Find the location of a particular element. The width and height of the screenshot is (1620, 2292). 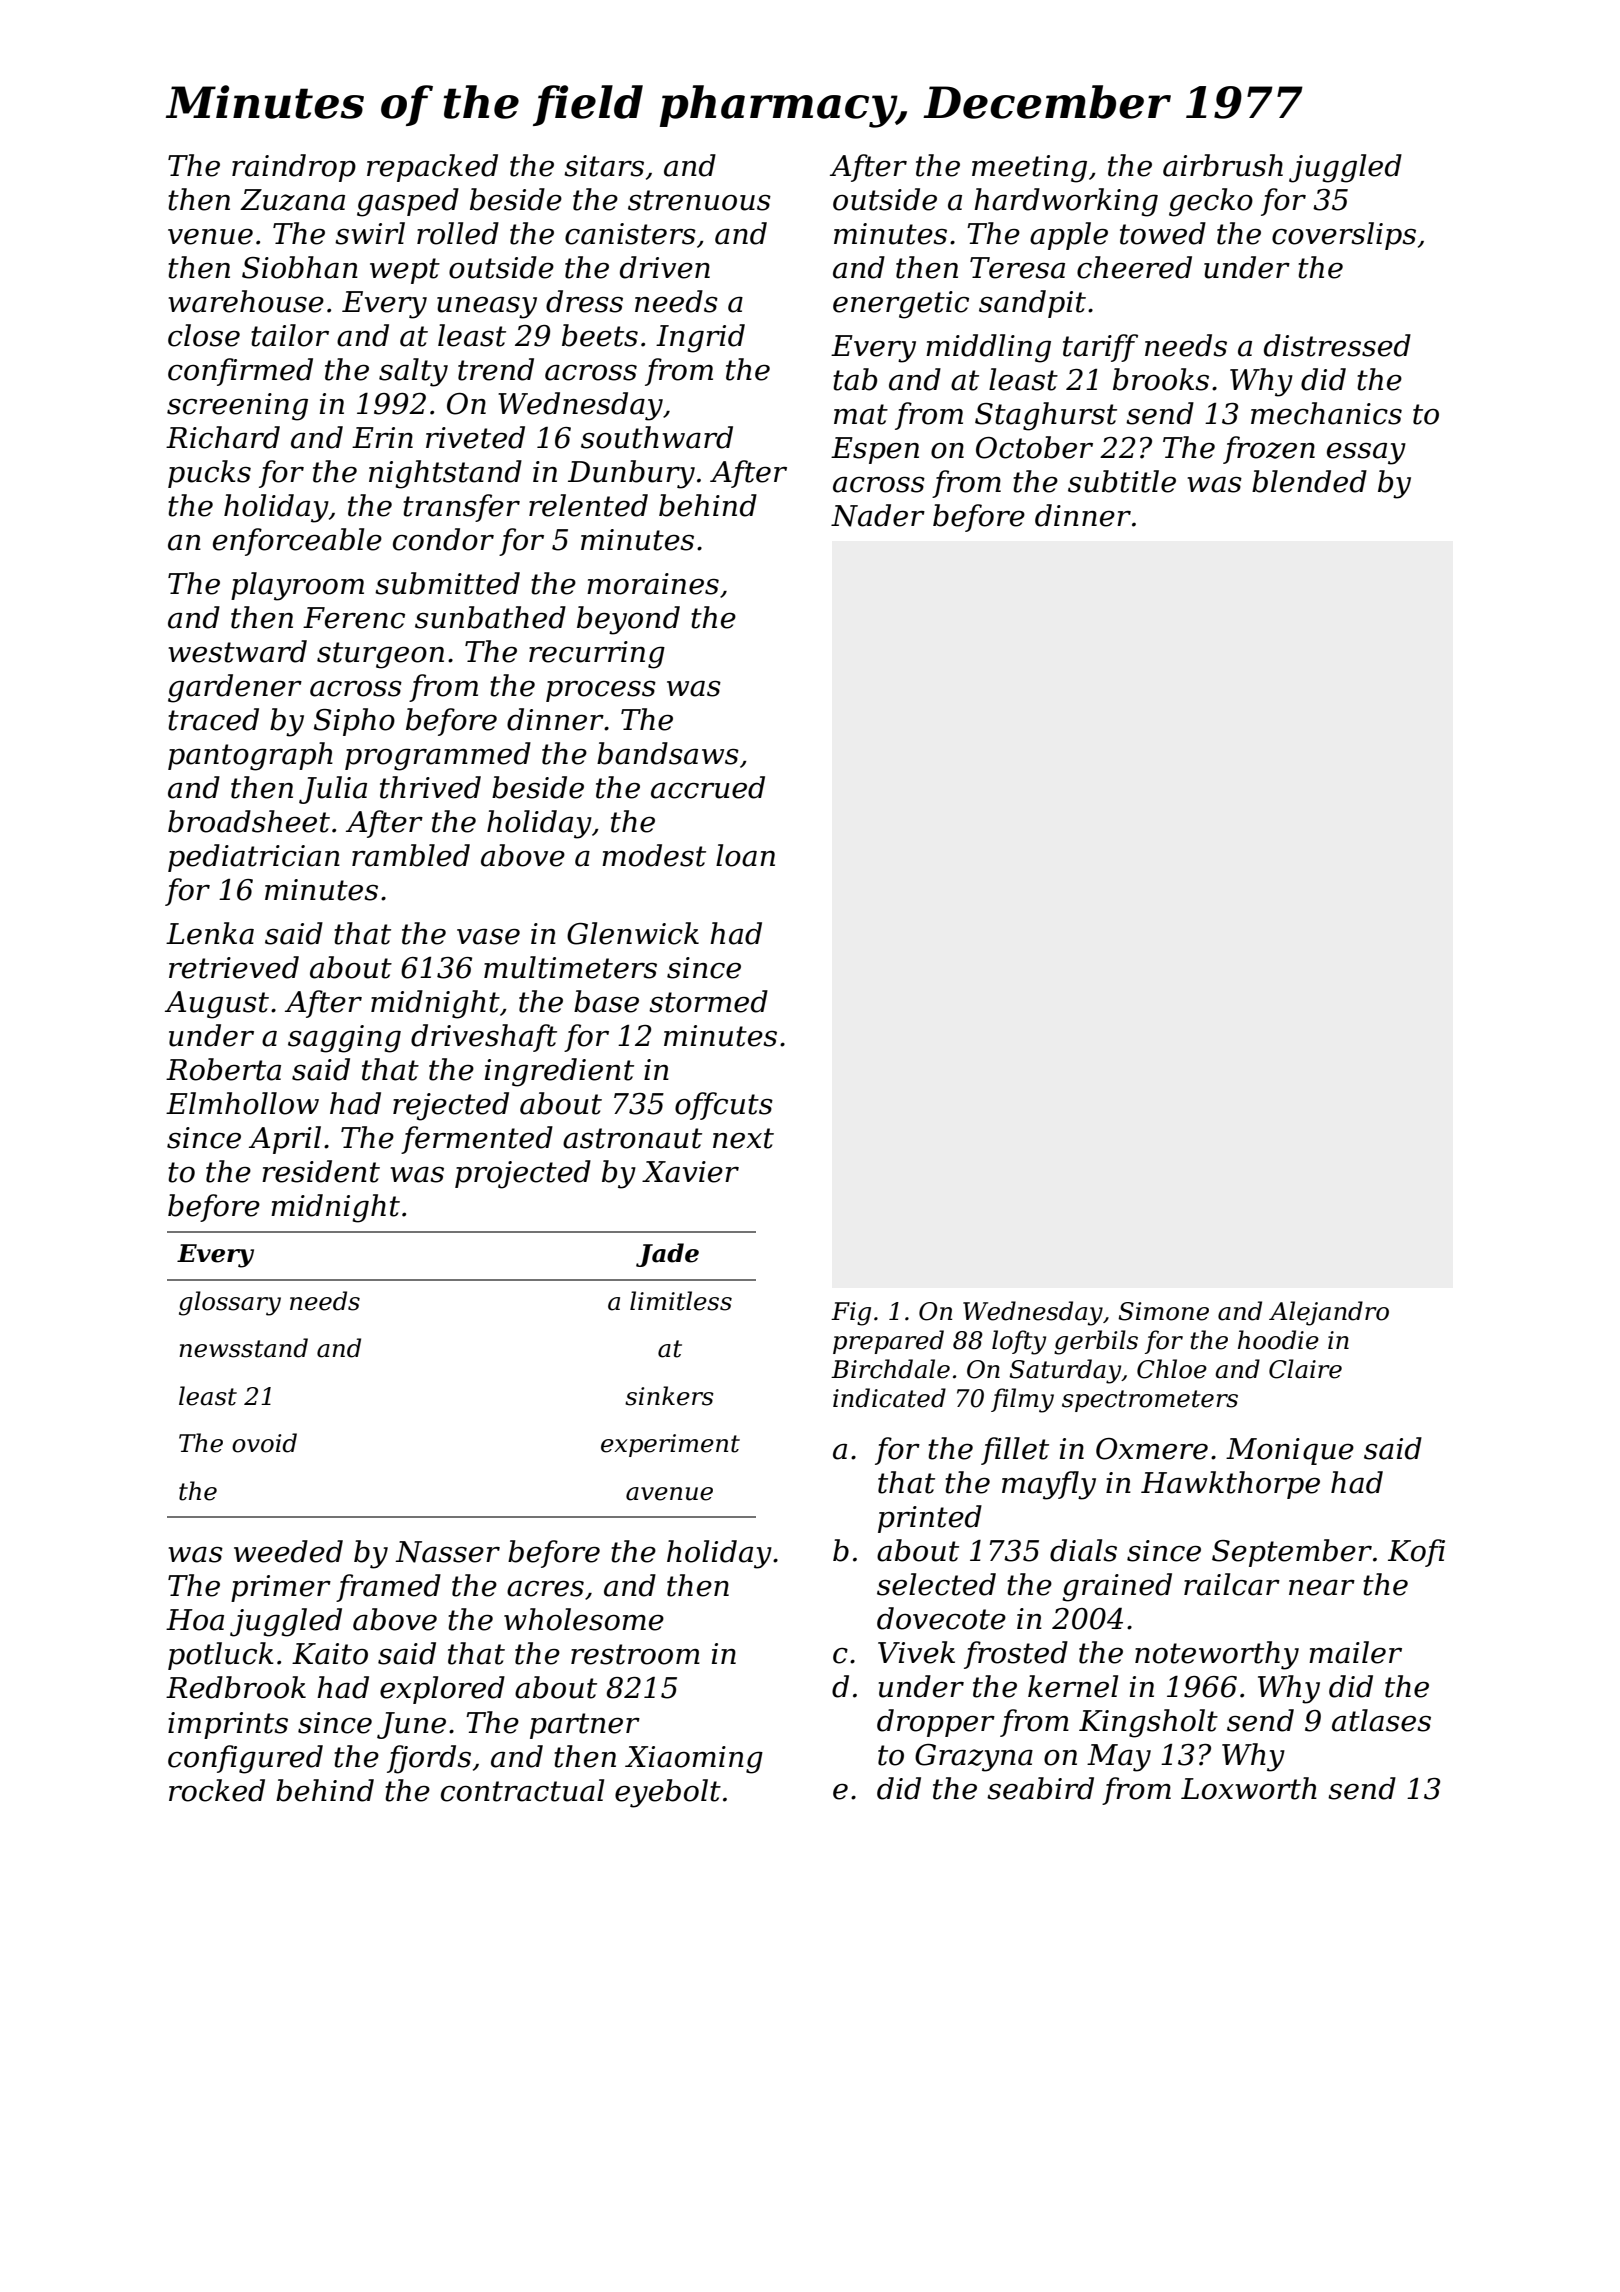

rocked is located at coordinates (217, 1790).
